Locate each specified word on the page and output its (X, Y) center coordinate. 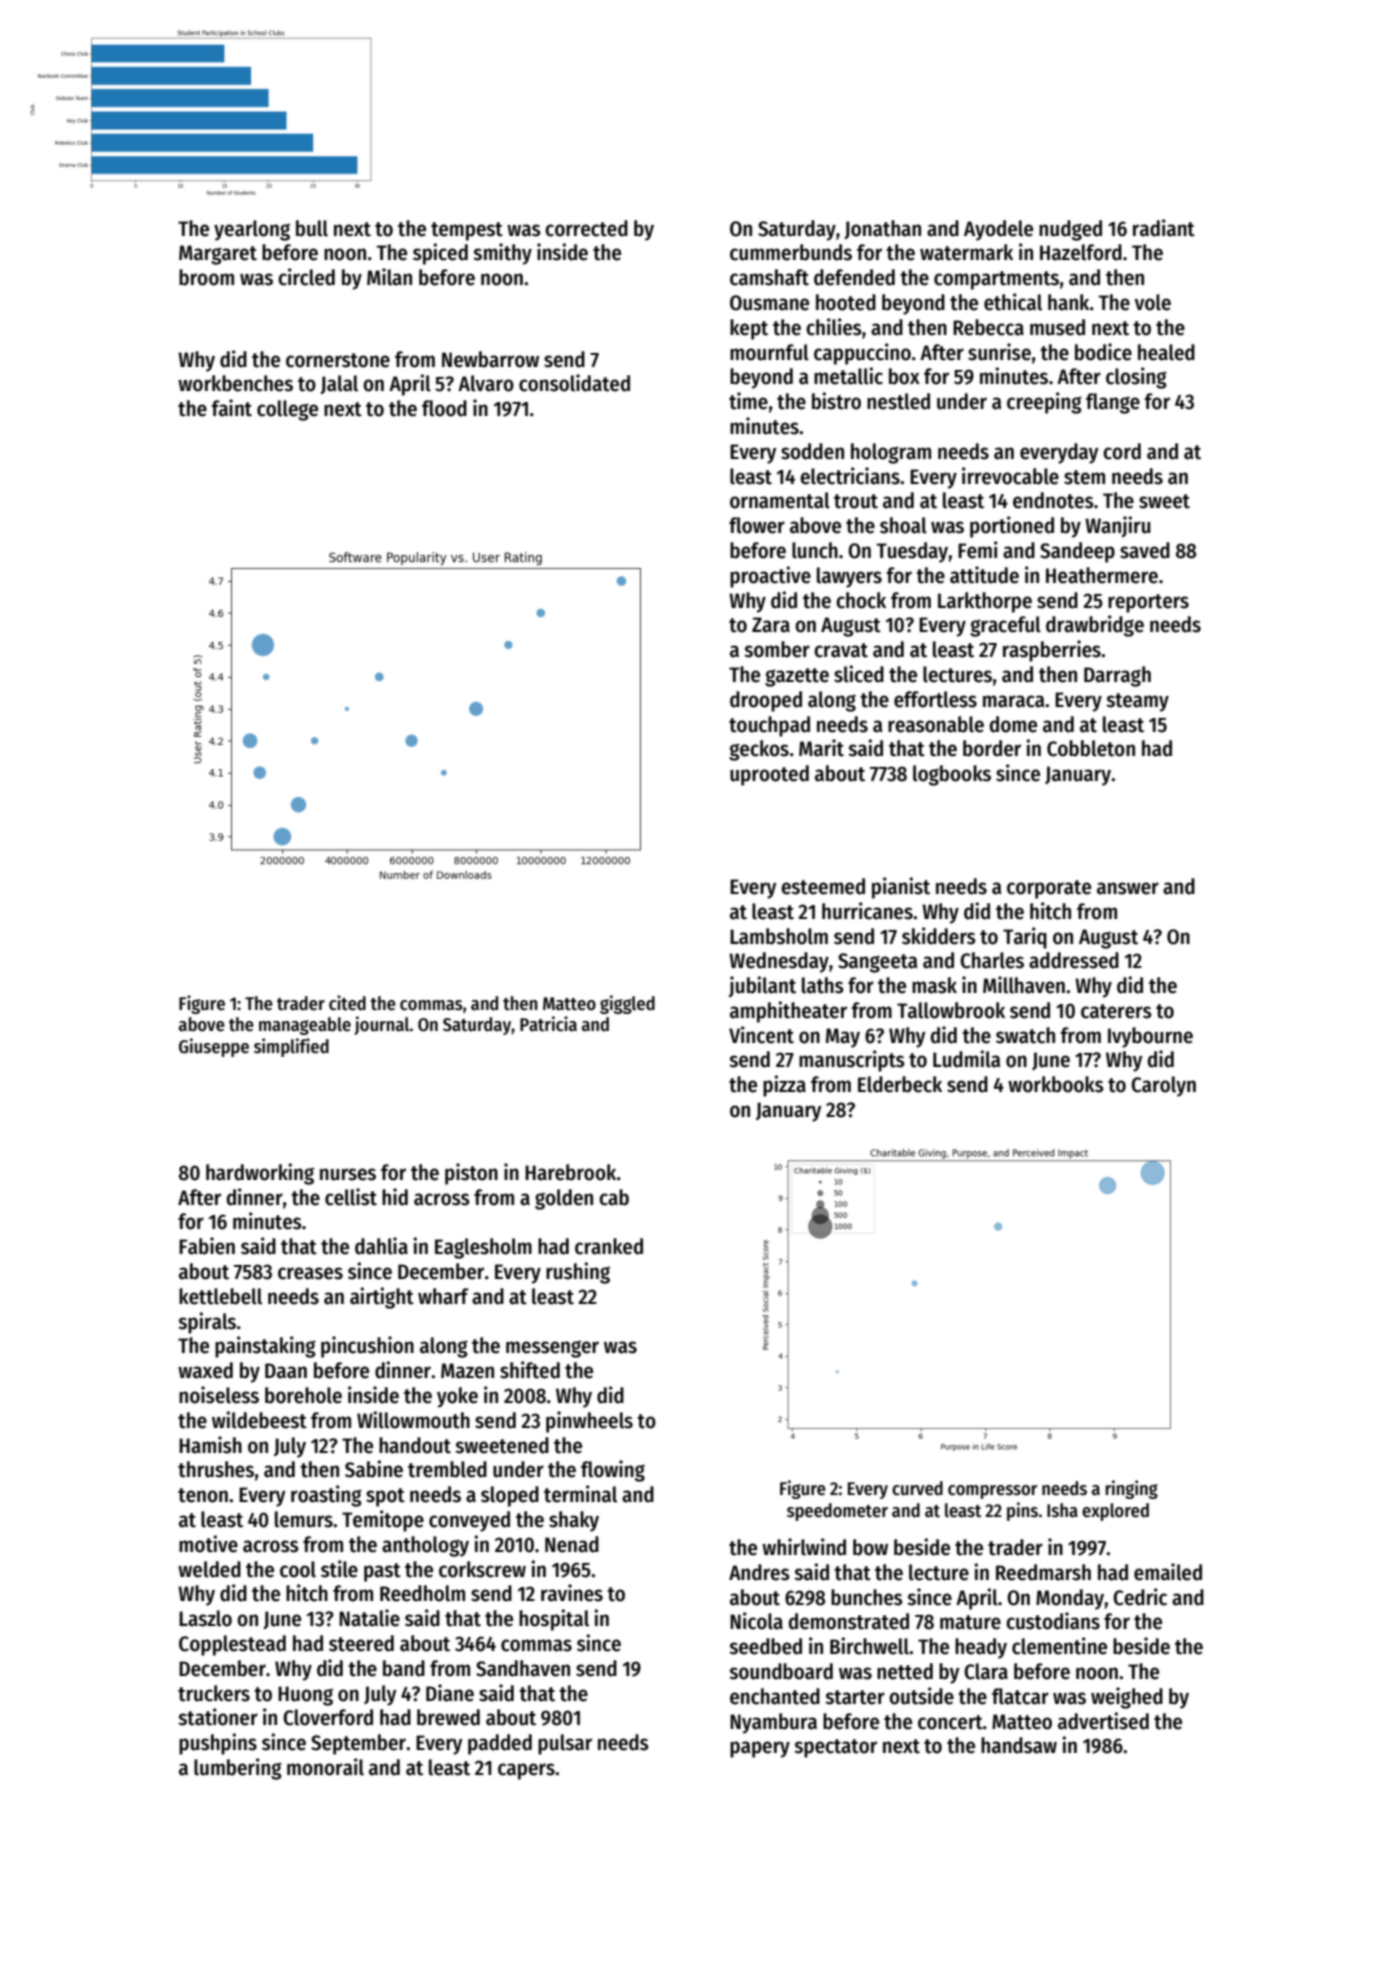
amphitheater (788, 1012)
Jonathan (882, 229)
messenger (552, 1349)
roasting (326, 1496)
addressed (1074, 960)
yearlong (252, 230)
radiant (1164, 228)
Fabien (207, 1246)
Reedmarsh (1043, 1572)
